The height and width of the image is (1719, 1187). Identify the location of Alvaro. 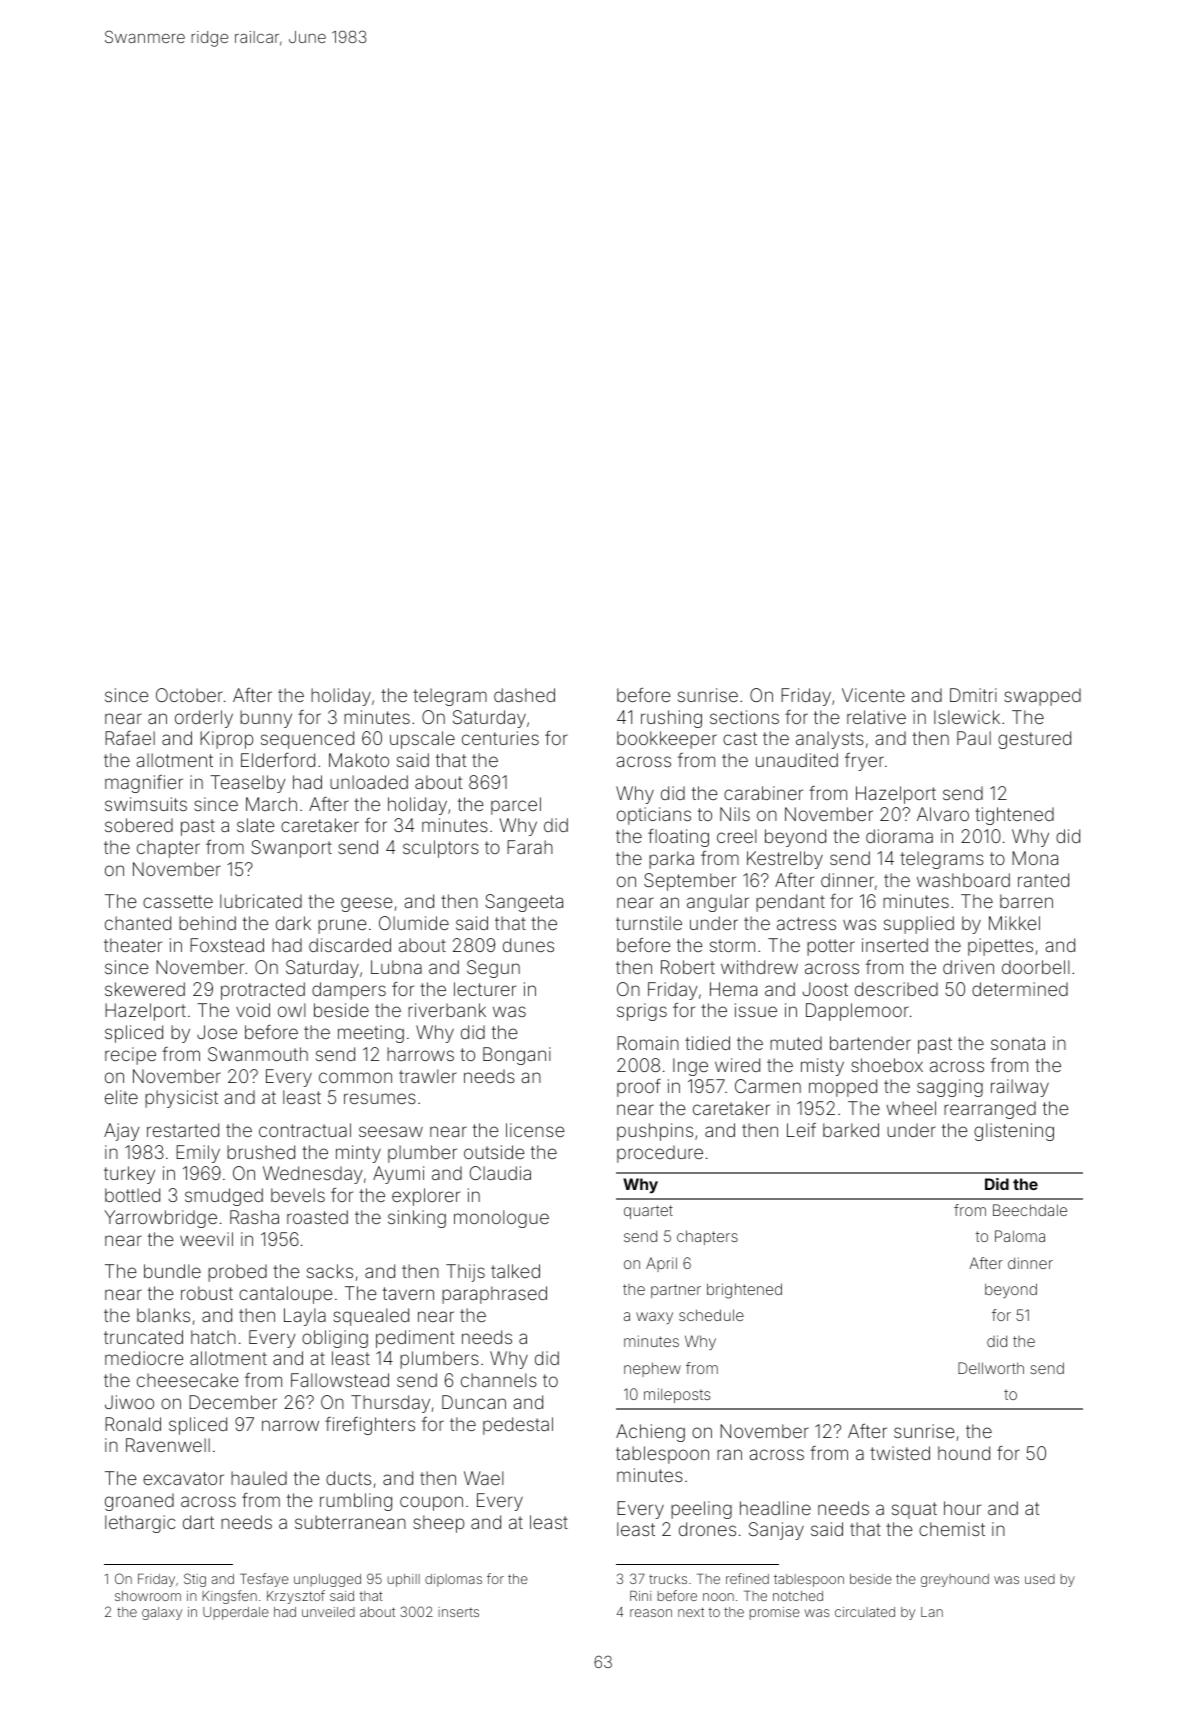
(943, 814).
